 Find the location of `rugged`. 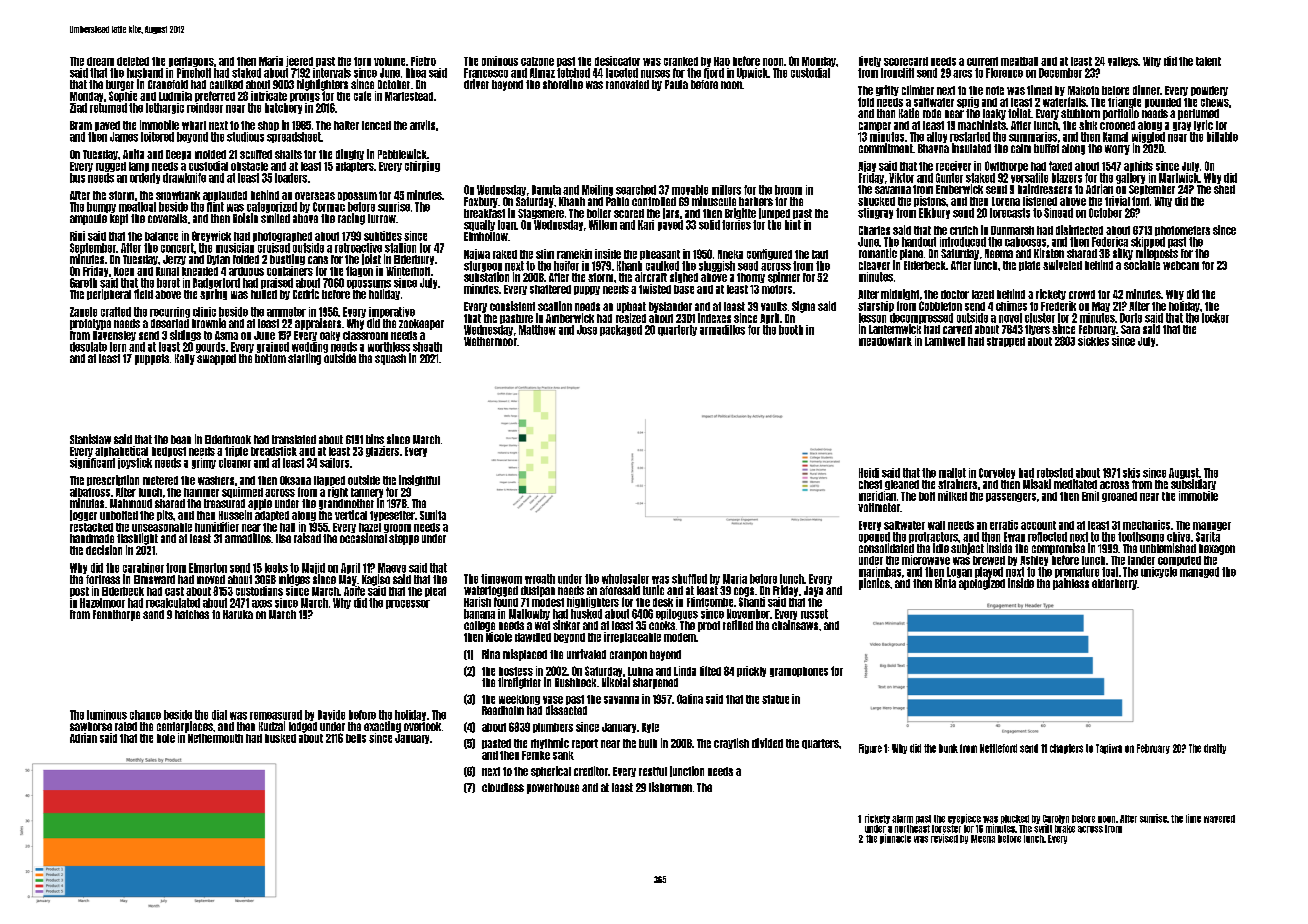

rugged is located at coordinates (111, 167).
